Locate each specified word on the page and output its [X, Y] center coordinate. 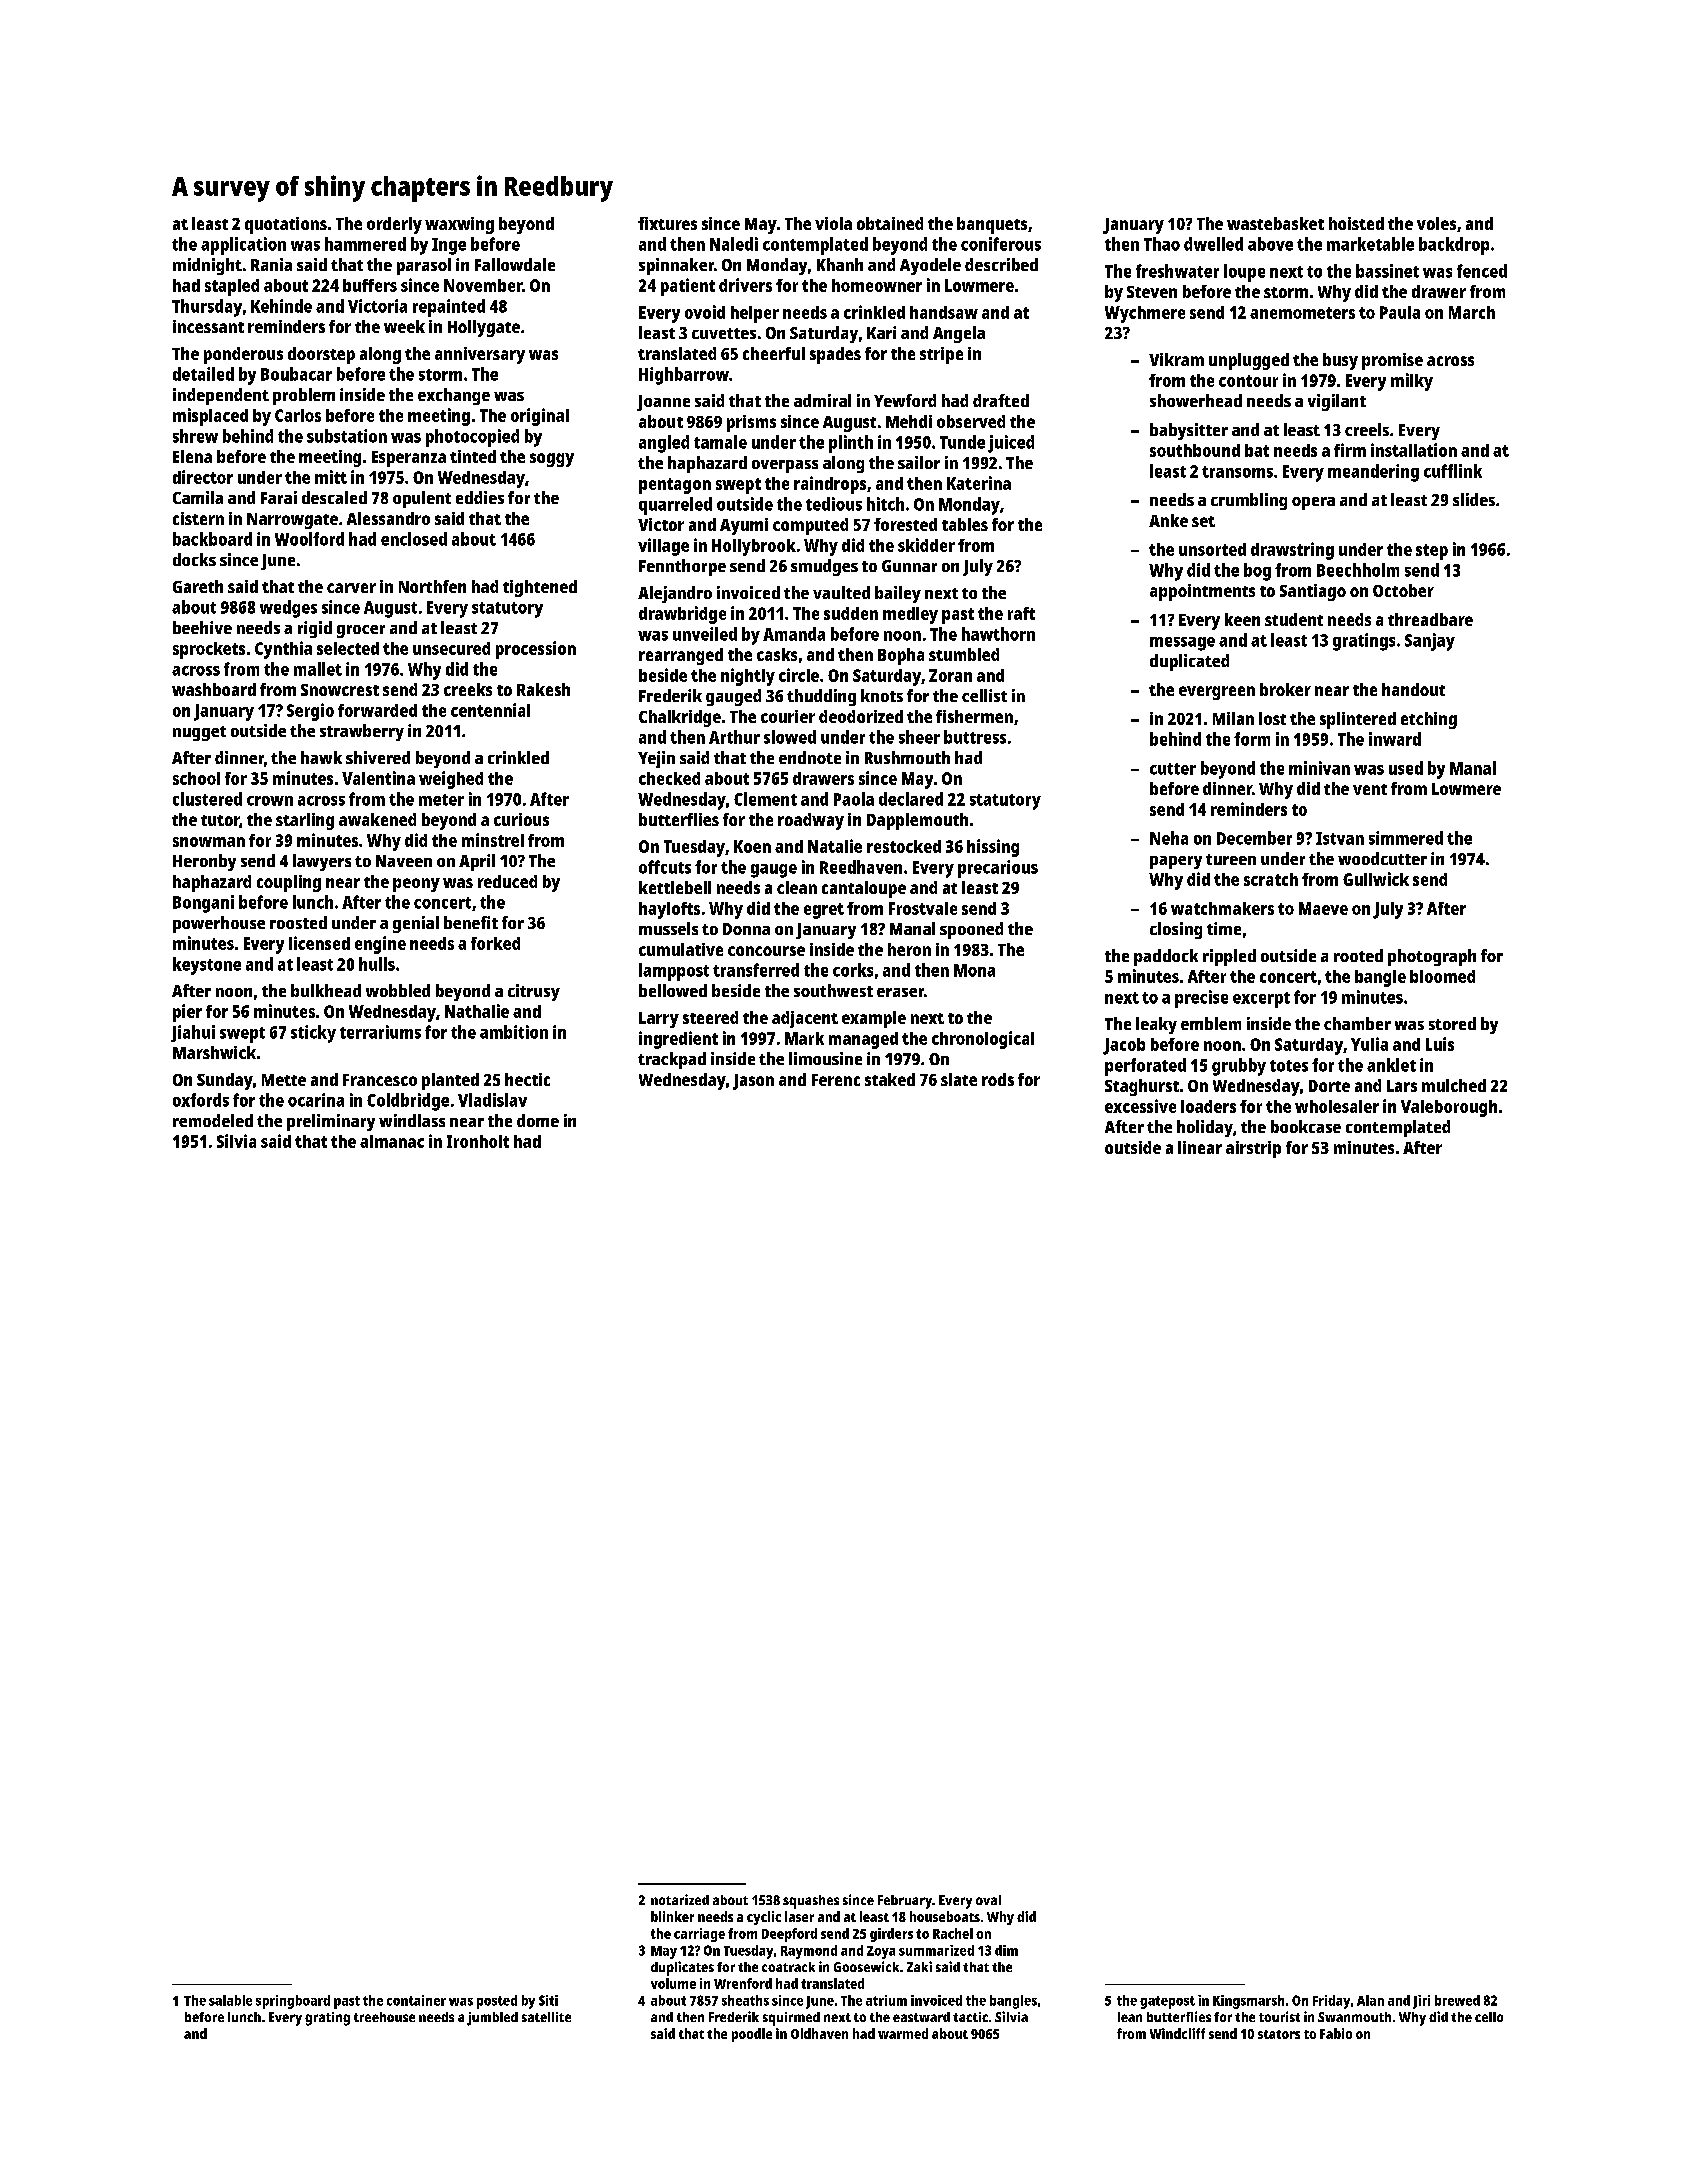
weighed [451, 780]
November [483, 285]
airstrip [1253, 1149]
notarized [680, 1899]
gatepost [1167, 2002]
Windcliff [1177, 2033]
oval [988, 1900]
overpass [785, 466]
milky [1412, 382]
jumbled [492, 2019]
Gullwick [1376, 879]
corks [853, 970]
